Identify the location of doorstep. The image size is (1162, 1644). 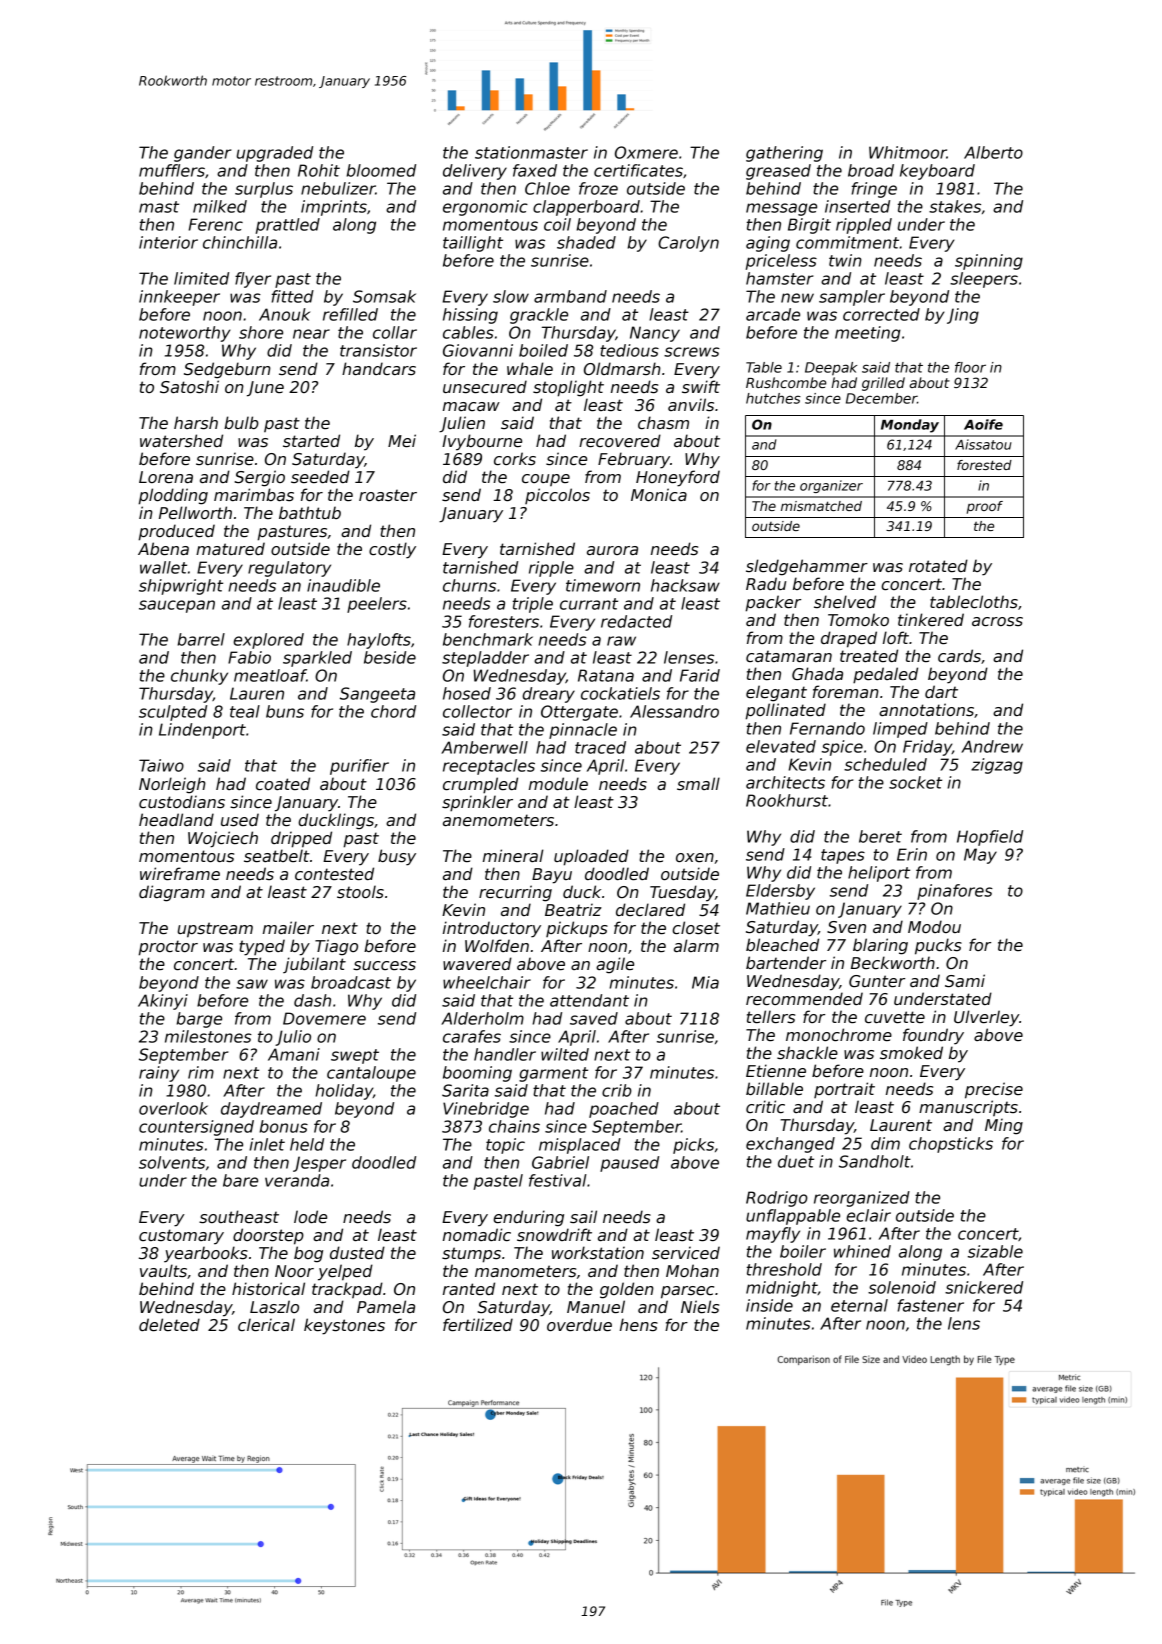
(268, 1236).
